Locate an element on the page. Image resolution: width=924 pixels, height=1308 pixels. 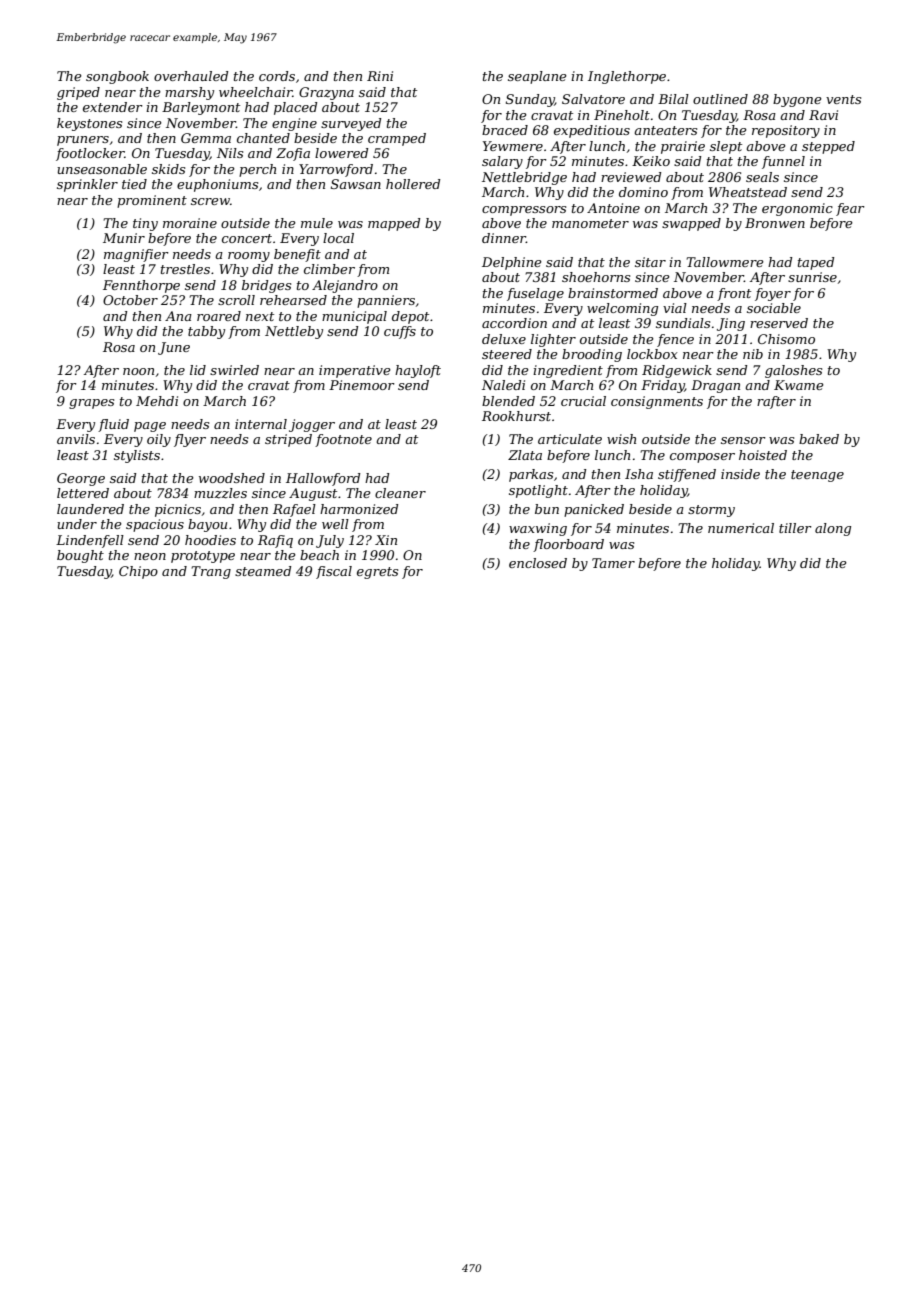
outlined is located at coordinates (720, 99).
